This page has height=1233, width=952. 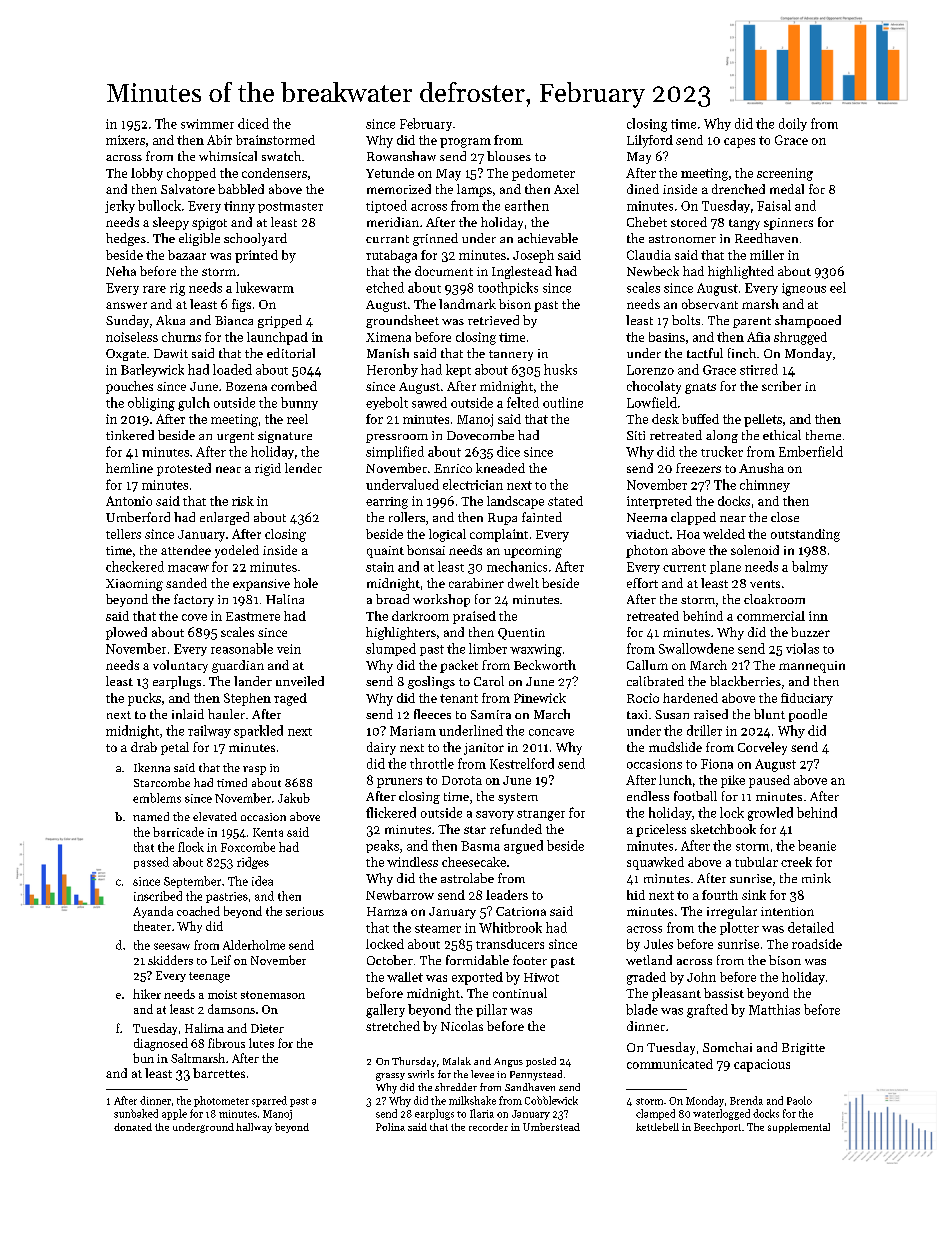 What do you see at coordinates (174, 1114) in the page?
I see `apple` at bounding box center [174, 1114].
